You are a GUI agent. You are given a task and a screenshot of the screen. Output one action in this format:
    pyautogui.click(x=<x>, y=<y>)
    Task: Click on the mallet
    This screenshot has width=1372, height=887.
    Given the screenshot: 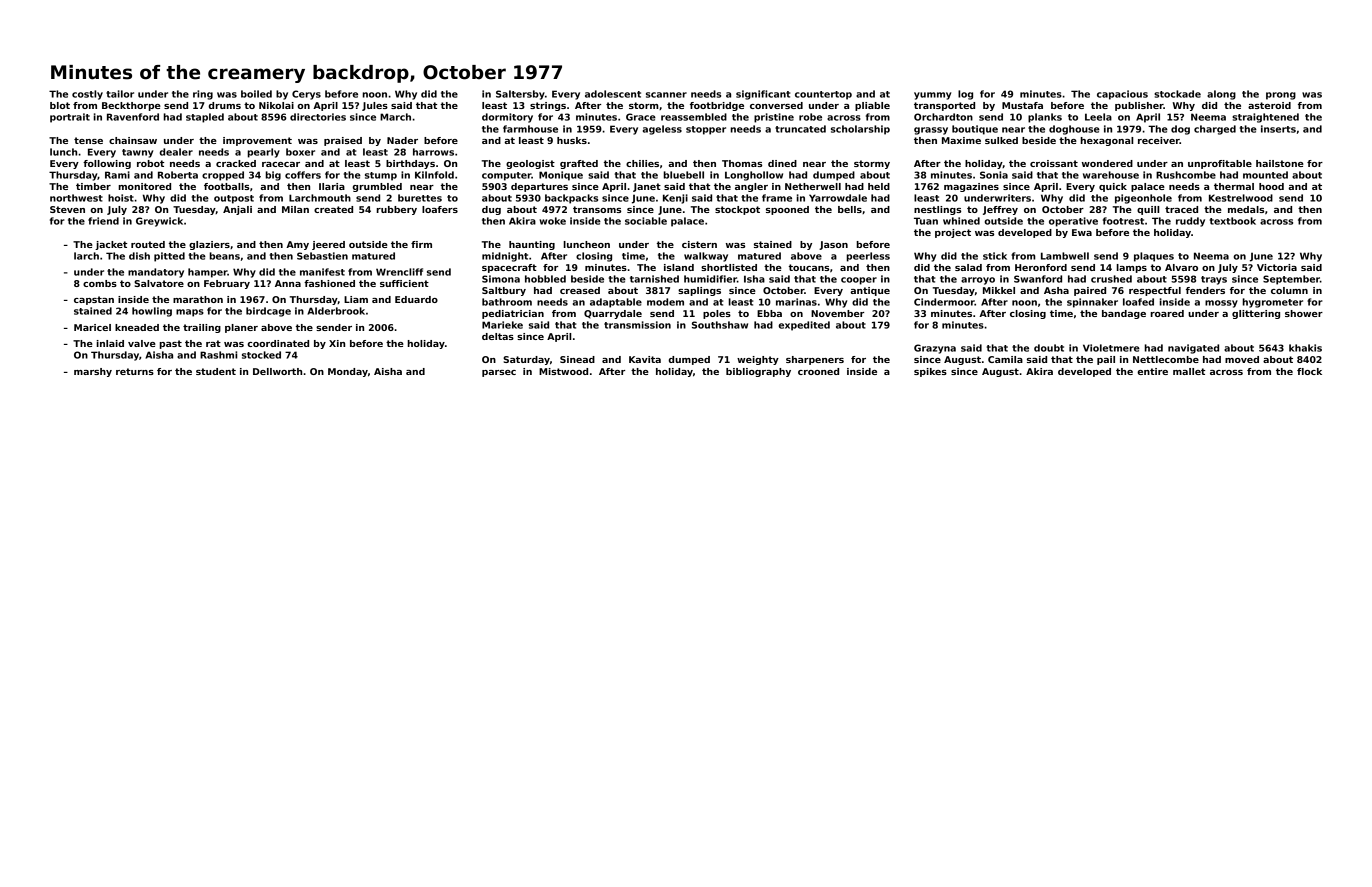 What is the action you would take?
    pyautogui.click(x=1189, y=371)
